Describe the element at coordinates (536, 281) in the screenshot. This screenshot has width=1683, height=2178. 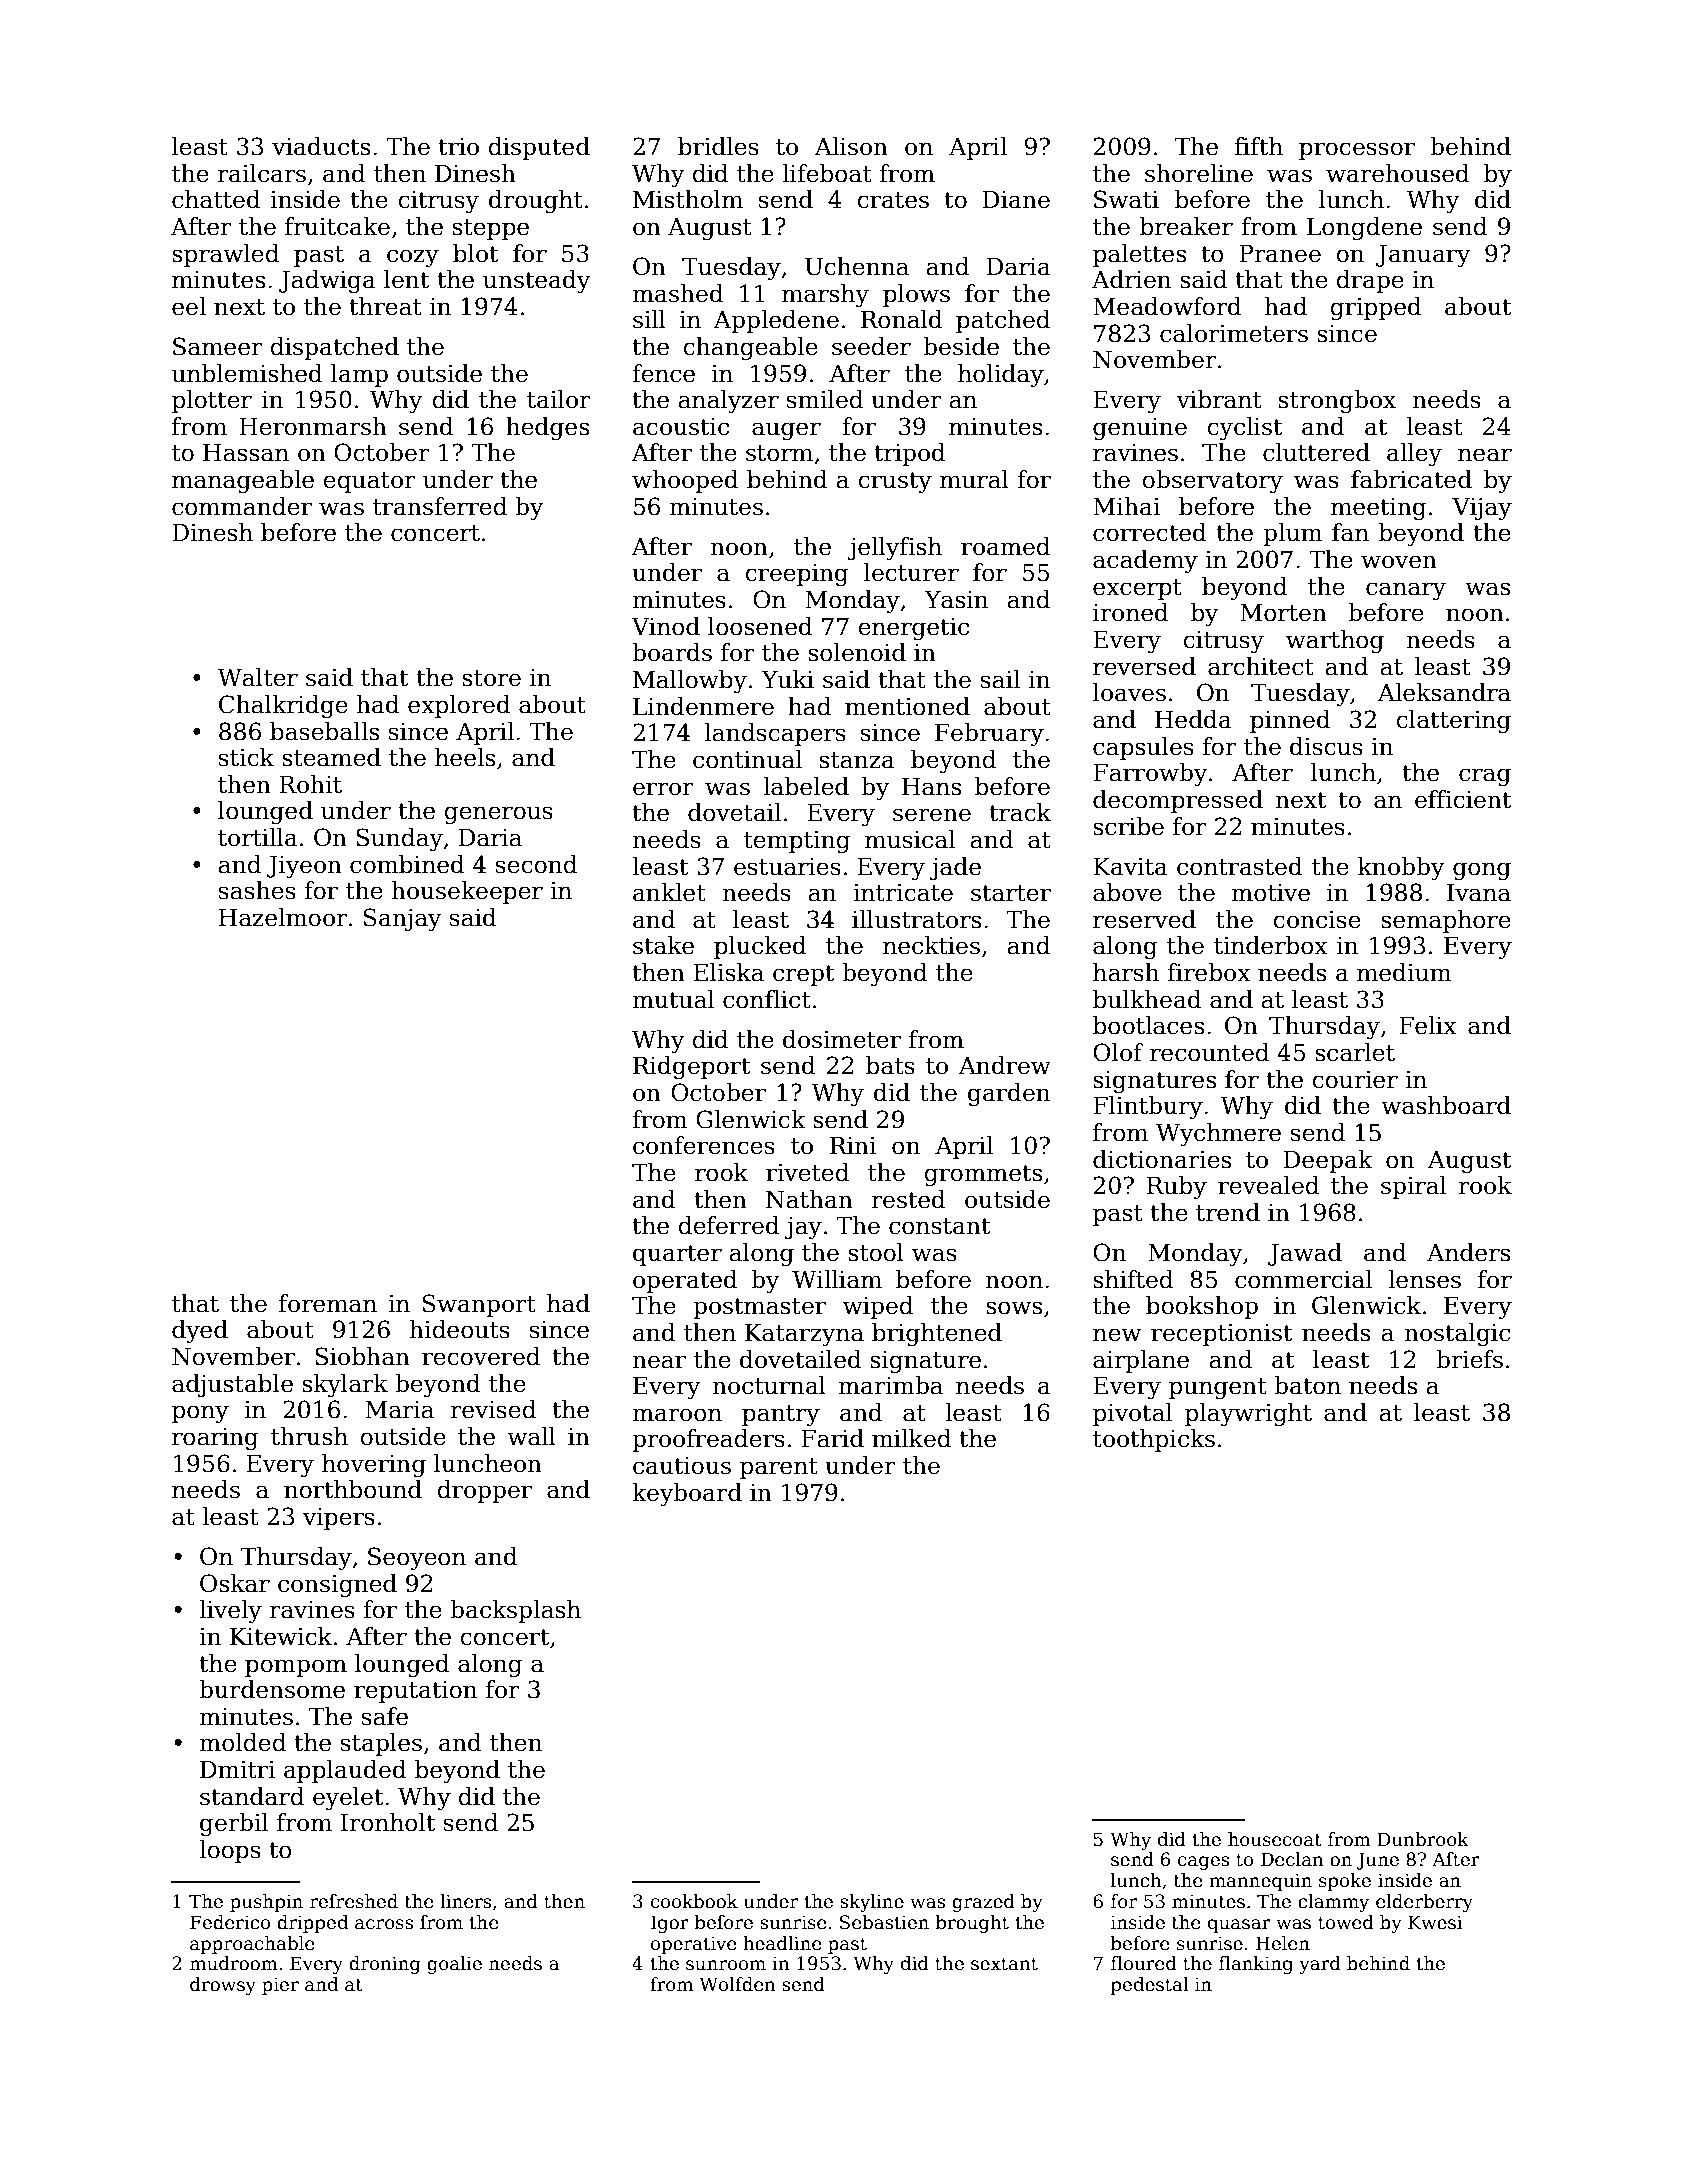
I see `unsteady` at that location.
